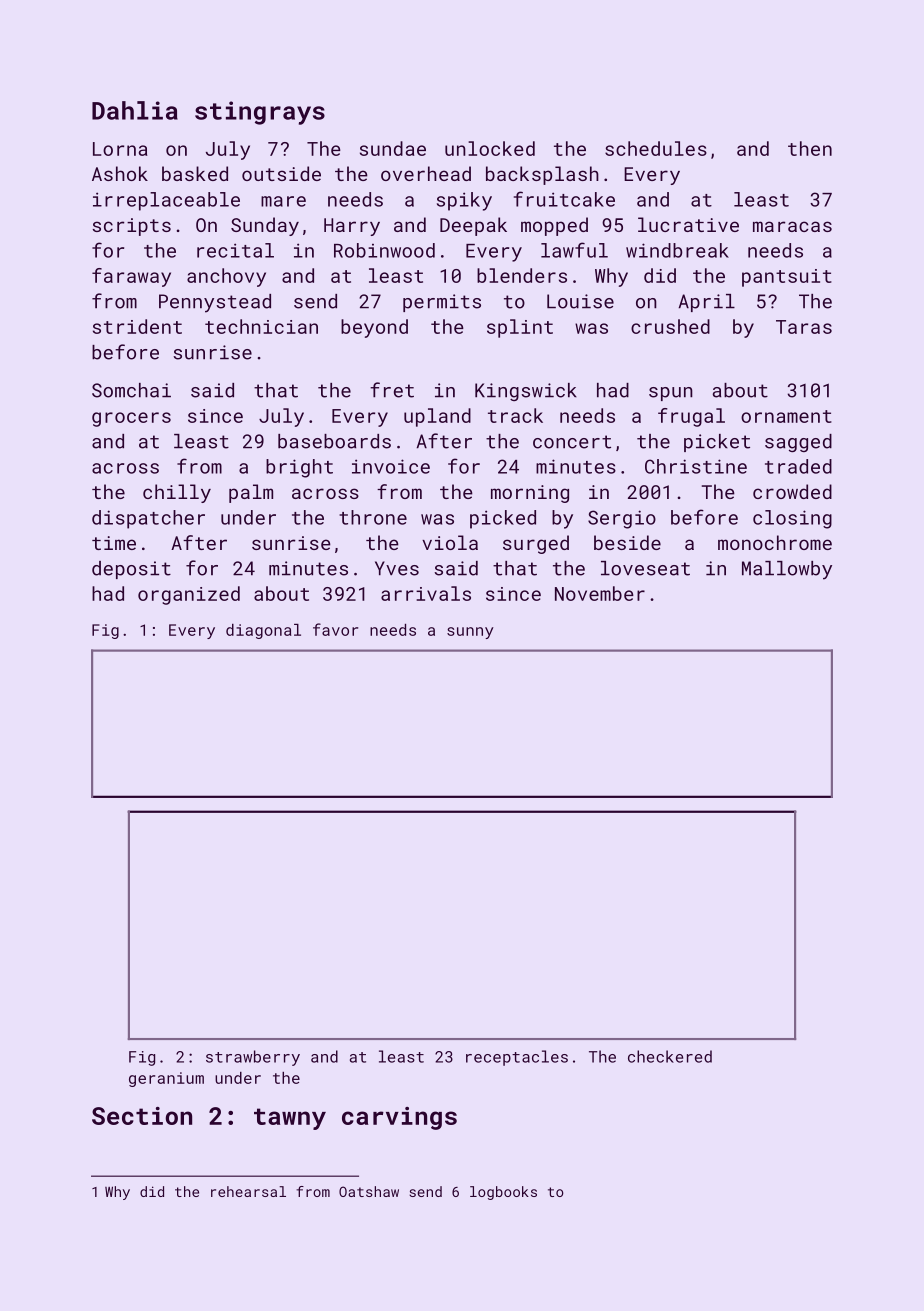 The width and height of the document is (924, 1311). What do you see at coordinates (775, 542) in the document?
I see `monochrome` at bounding box center [775, 542].
